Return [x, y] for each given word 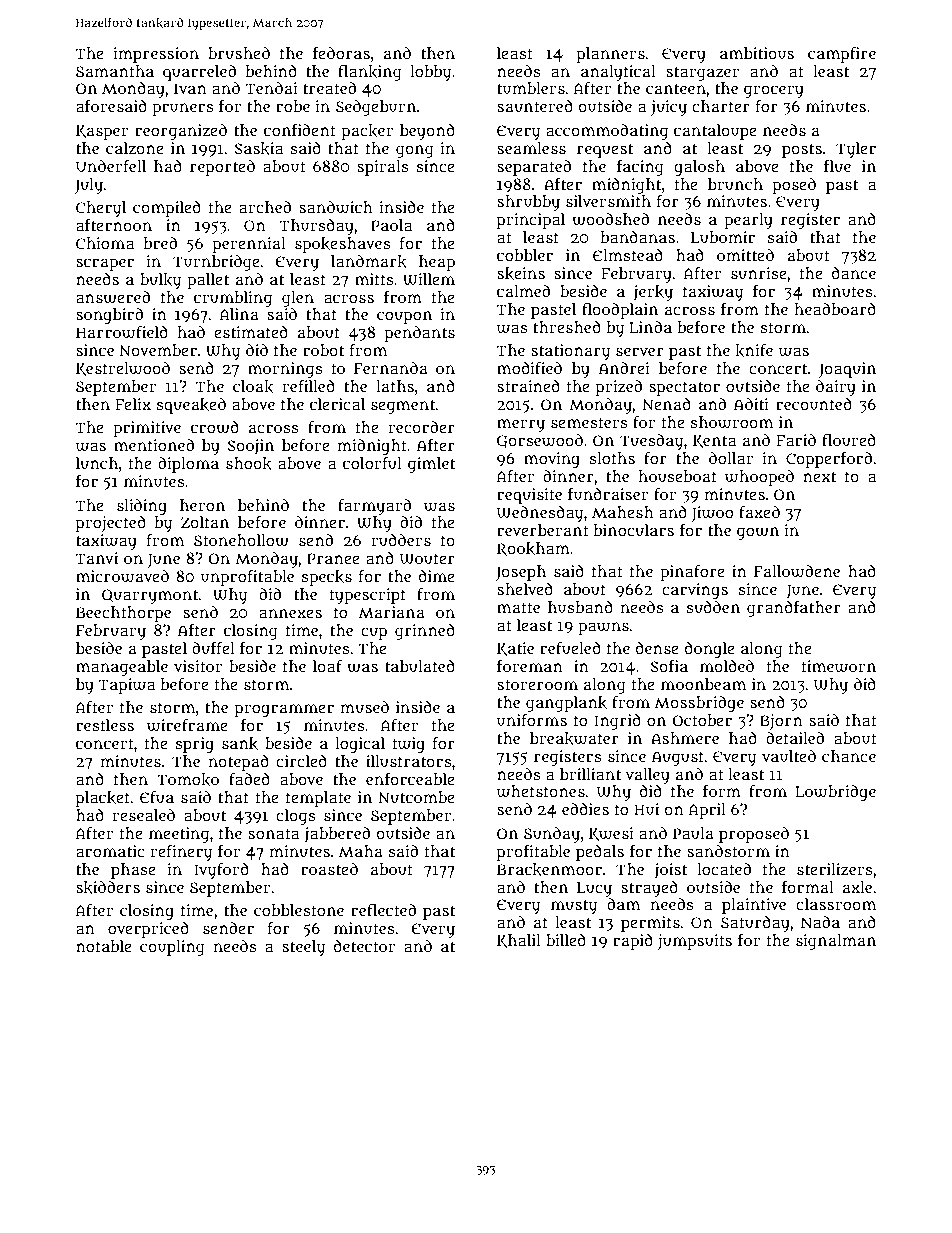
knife [754, 350]
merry [521, 425]
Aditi [751, 404]
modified [529, 368]
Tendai [271, 88]
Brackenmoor [549, 869]
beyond [427, 132]
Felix [133, 404]
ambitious [757, 53]
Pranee [333, 558]
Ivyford [221, 871]
